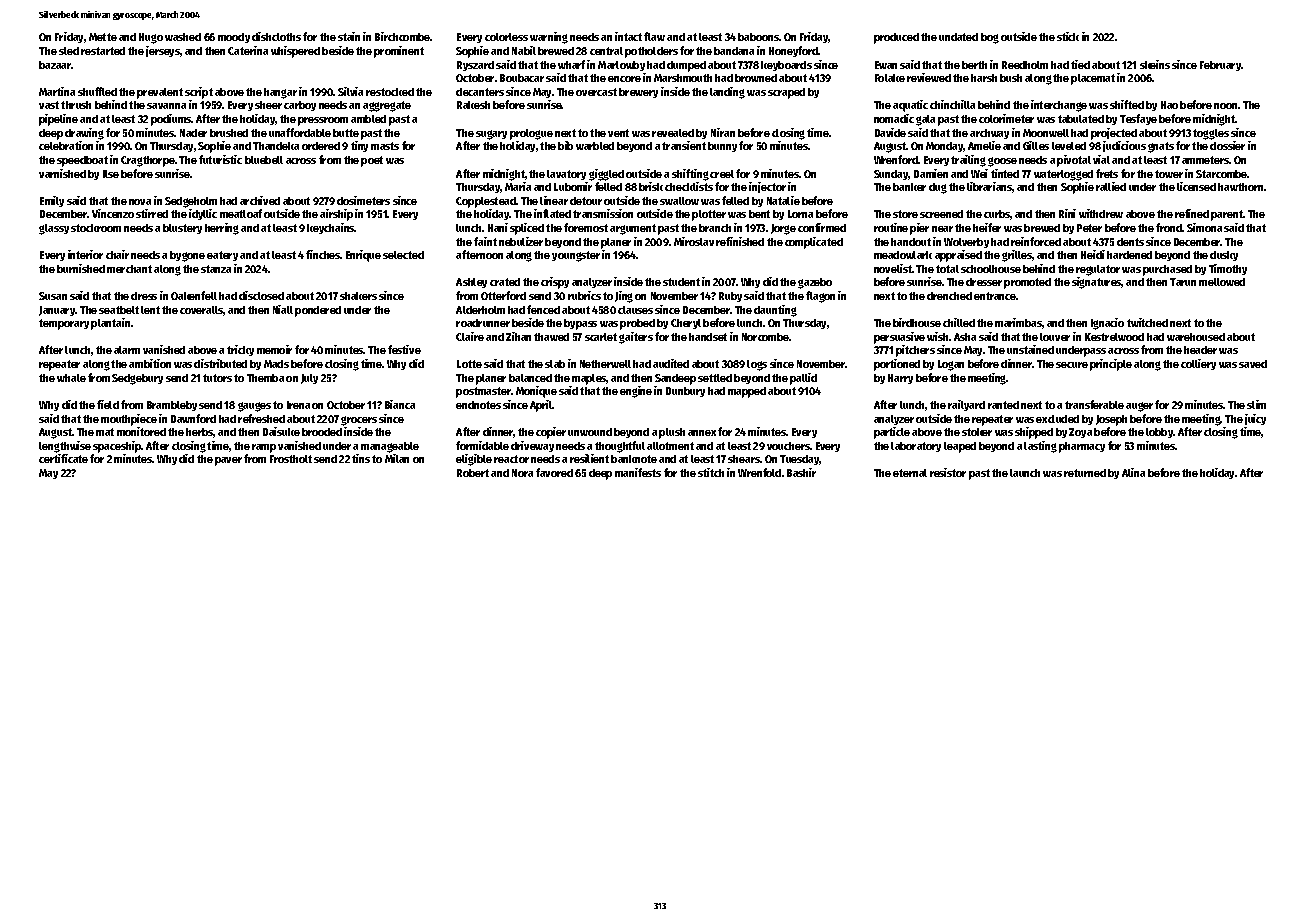 The width and height of the page is (1308, 924). I want to click on principle, so click(1111, 365).
